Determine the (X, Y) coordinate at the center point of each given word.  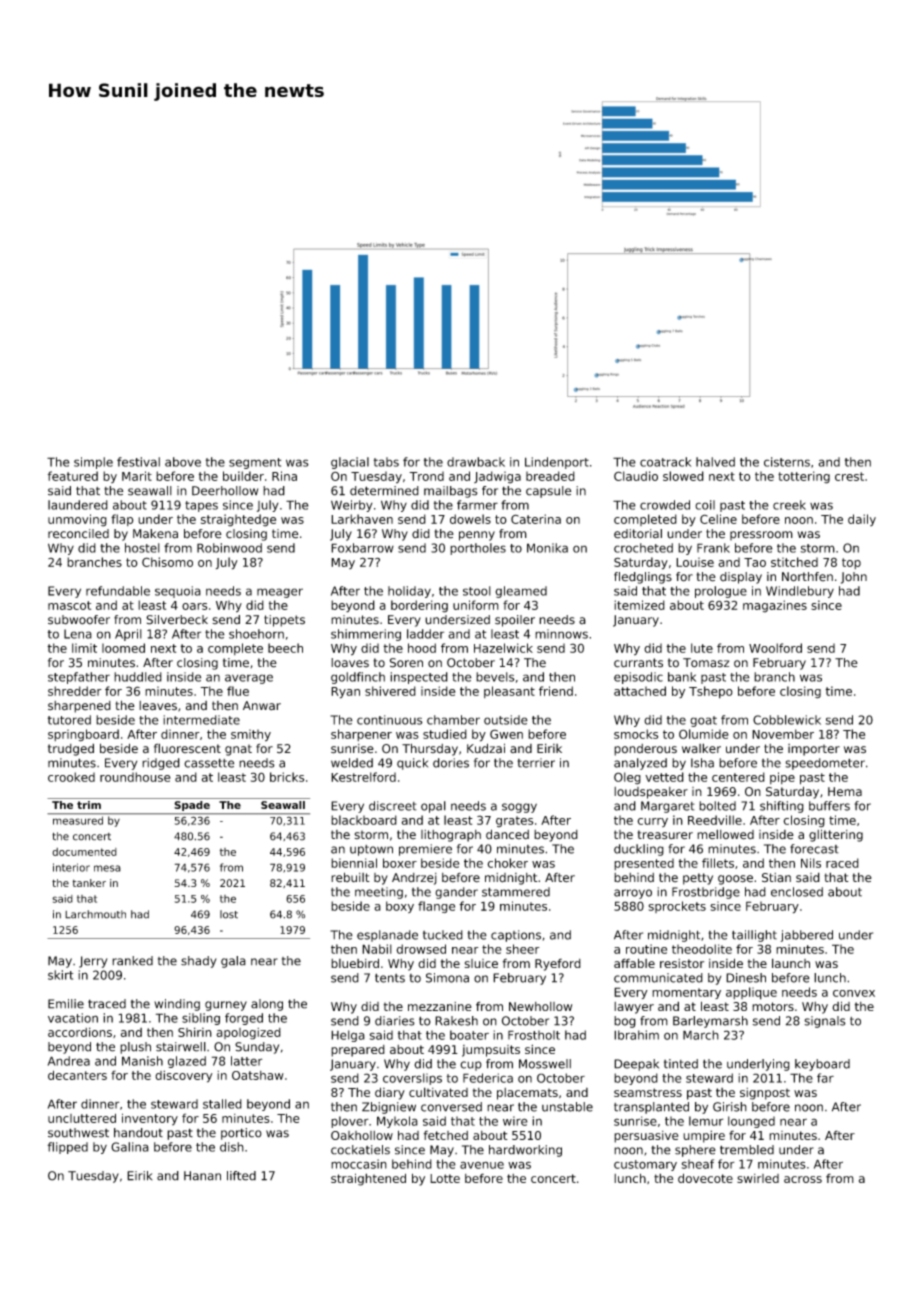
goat (703, 721)
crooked (71, 777)
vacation (73, 1018)
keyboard (822, 1065)
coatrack (665, 462)
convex (854, 993)
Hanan (202, 1176)
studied (445, 734)
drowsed (421, 949)
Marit (137, 476)
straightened (368, 1179)
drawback (476, 462)
